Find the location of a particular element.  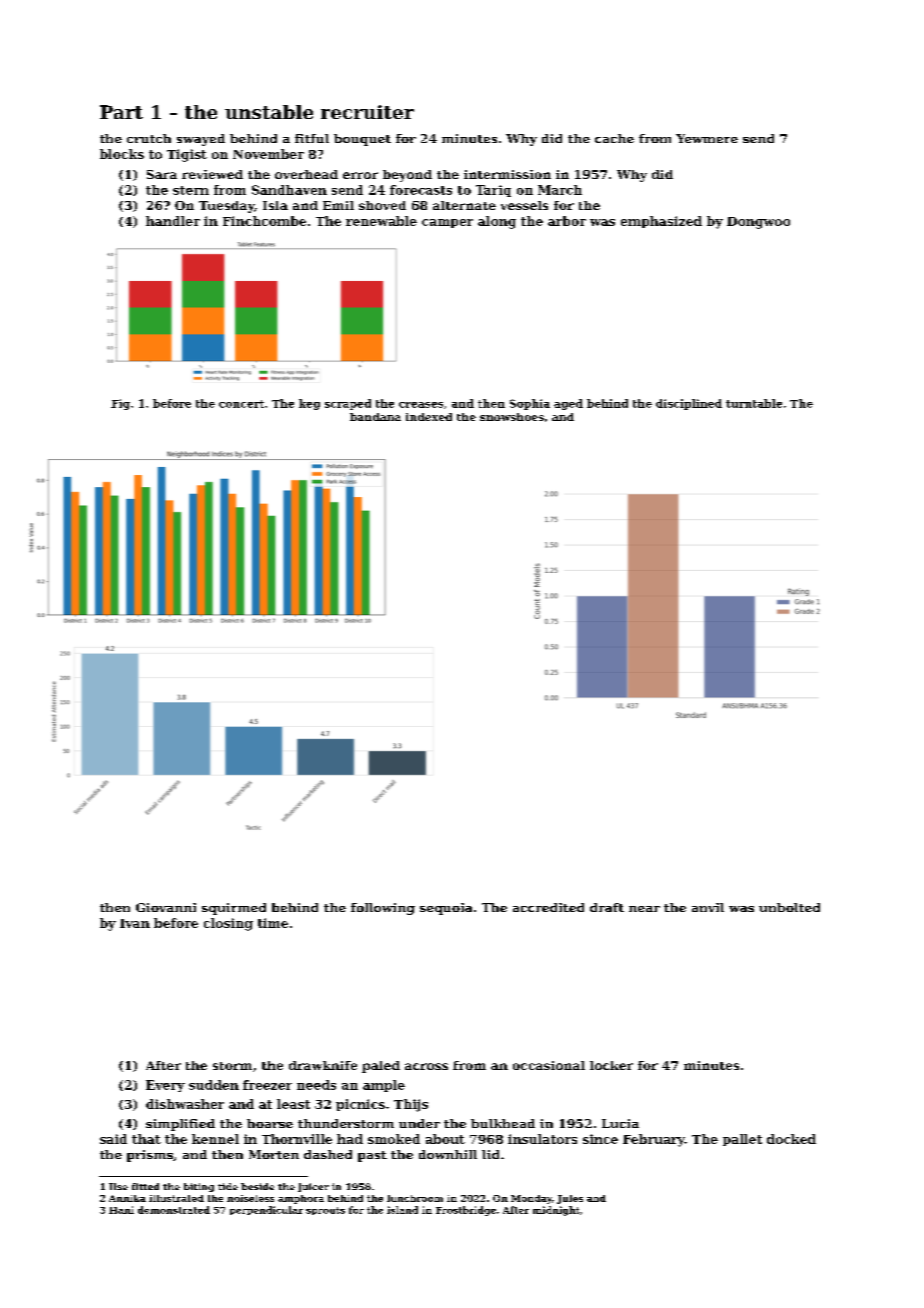

cache is located at coordinates (614, 138).
